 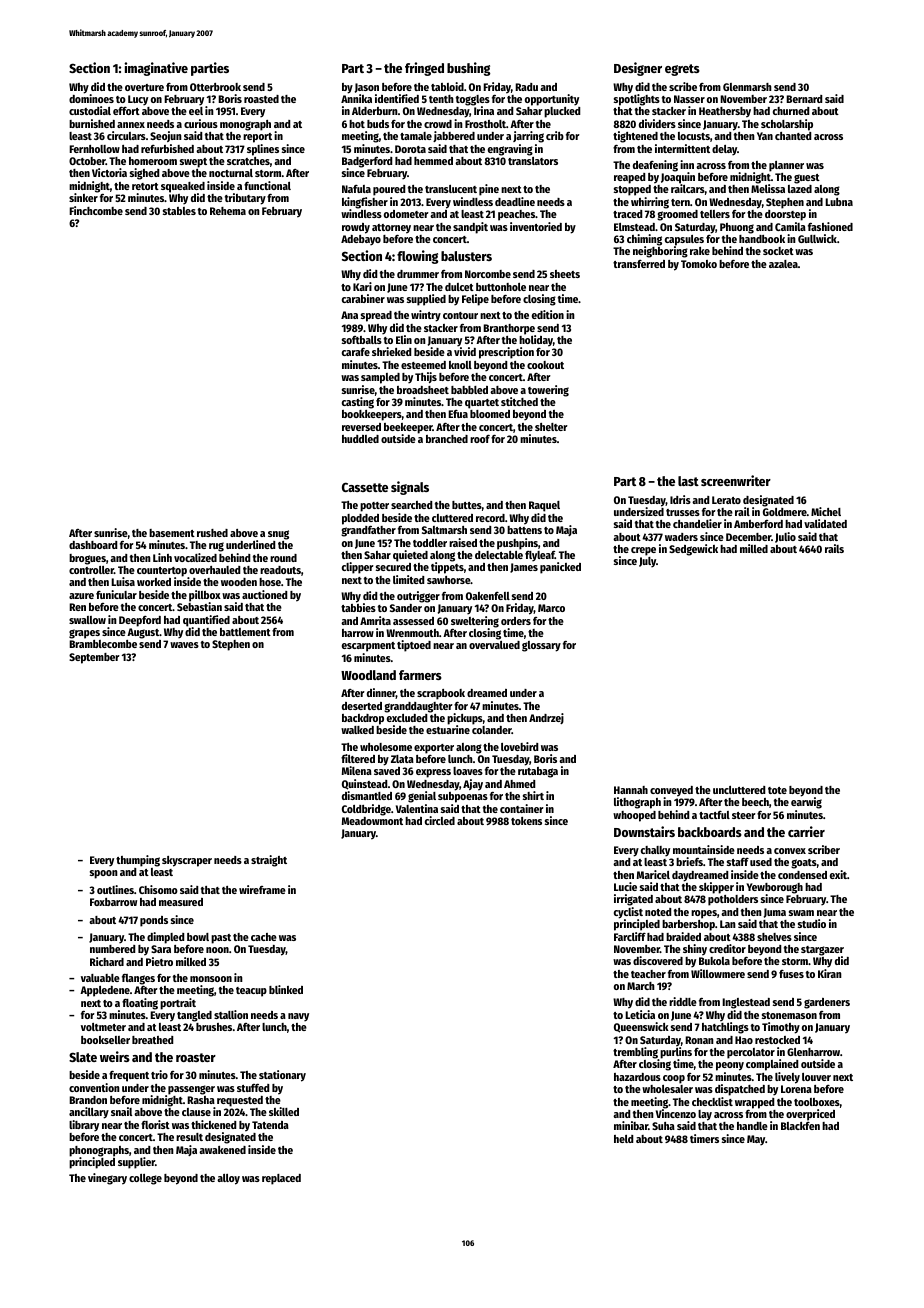 What do you see at coordinates (417, 257) in the document?
I see `flowing` at bounding box center [417, 257].
